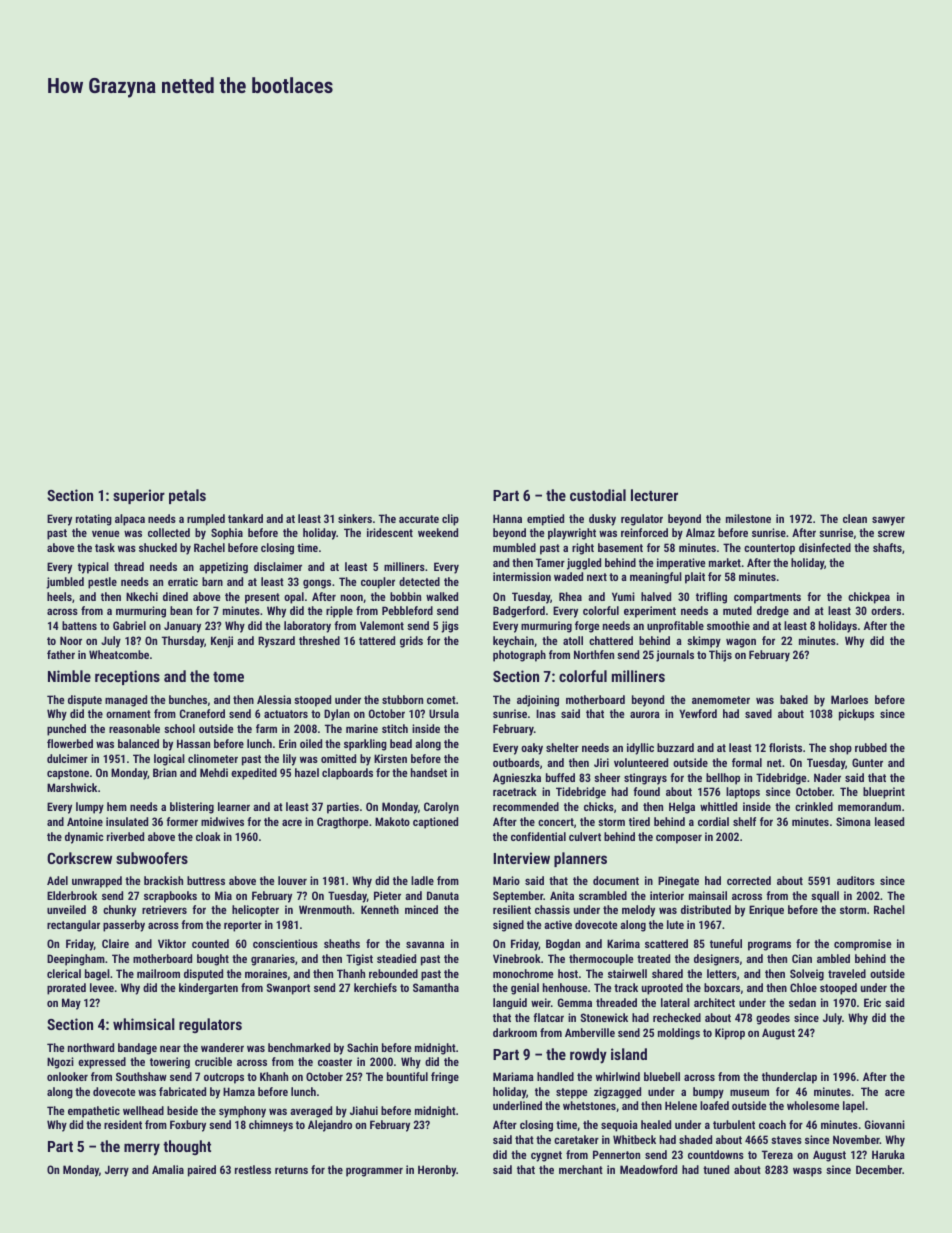  What do you see at coordinates (139, 496) in the screenshot?
I see `superior` at bounding box center [139, 496].
